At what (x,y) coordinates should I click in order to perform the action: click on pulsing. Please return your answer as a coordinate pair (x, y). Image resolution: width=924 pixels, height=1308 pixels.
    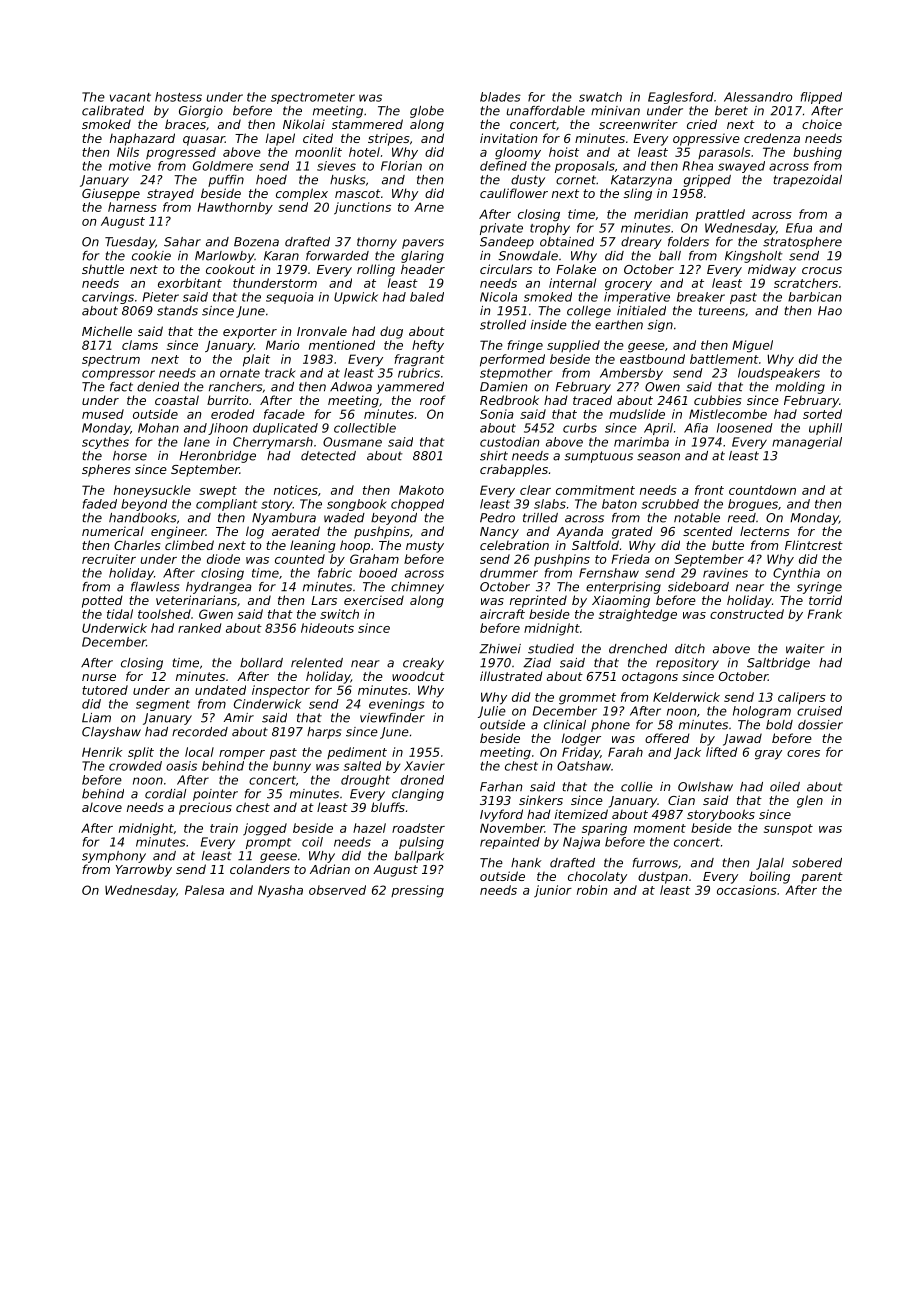
    Looking at the image, I should click on (421, 843).
